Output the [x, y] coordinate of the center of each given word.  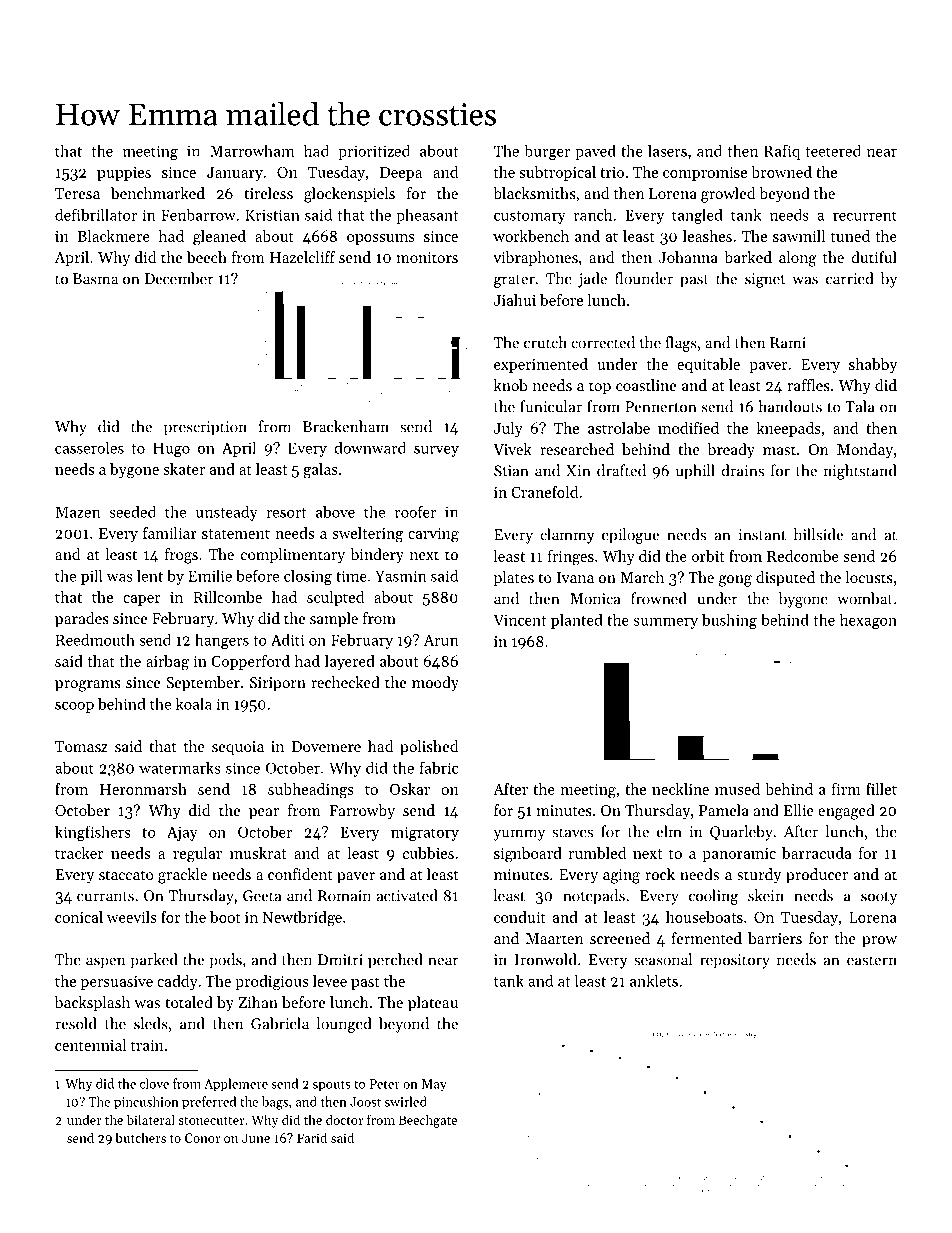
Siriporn [278, 684]
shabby [873, 365]
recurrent [865, 216]
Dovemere [326, 746]
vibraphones [535, 258]
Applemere [236, 1084]
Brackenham [346, 426]
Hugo [171, 449]
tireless [268, 193]
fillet [881, 789]
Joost [365, 1102]
